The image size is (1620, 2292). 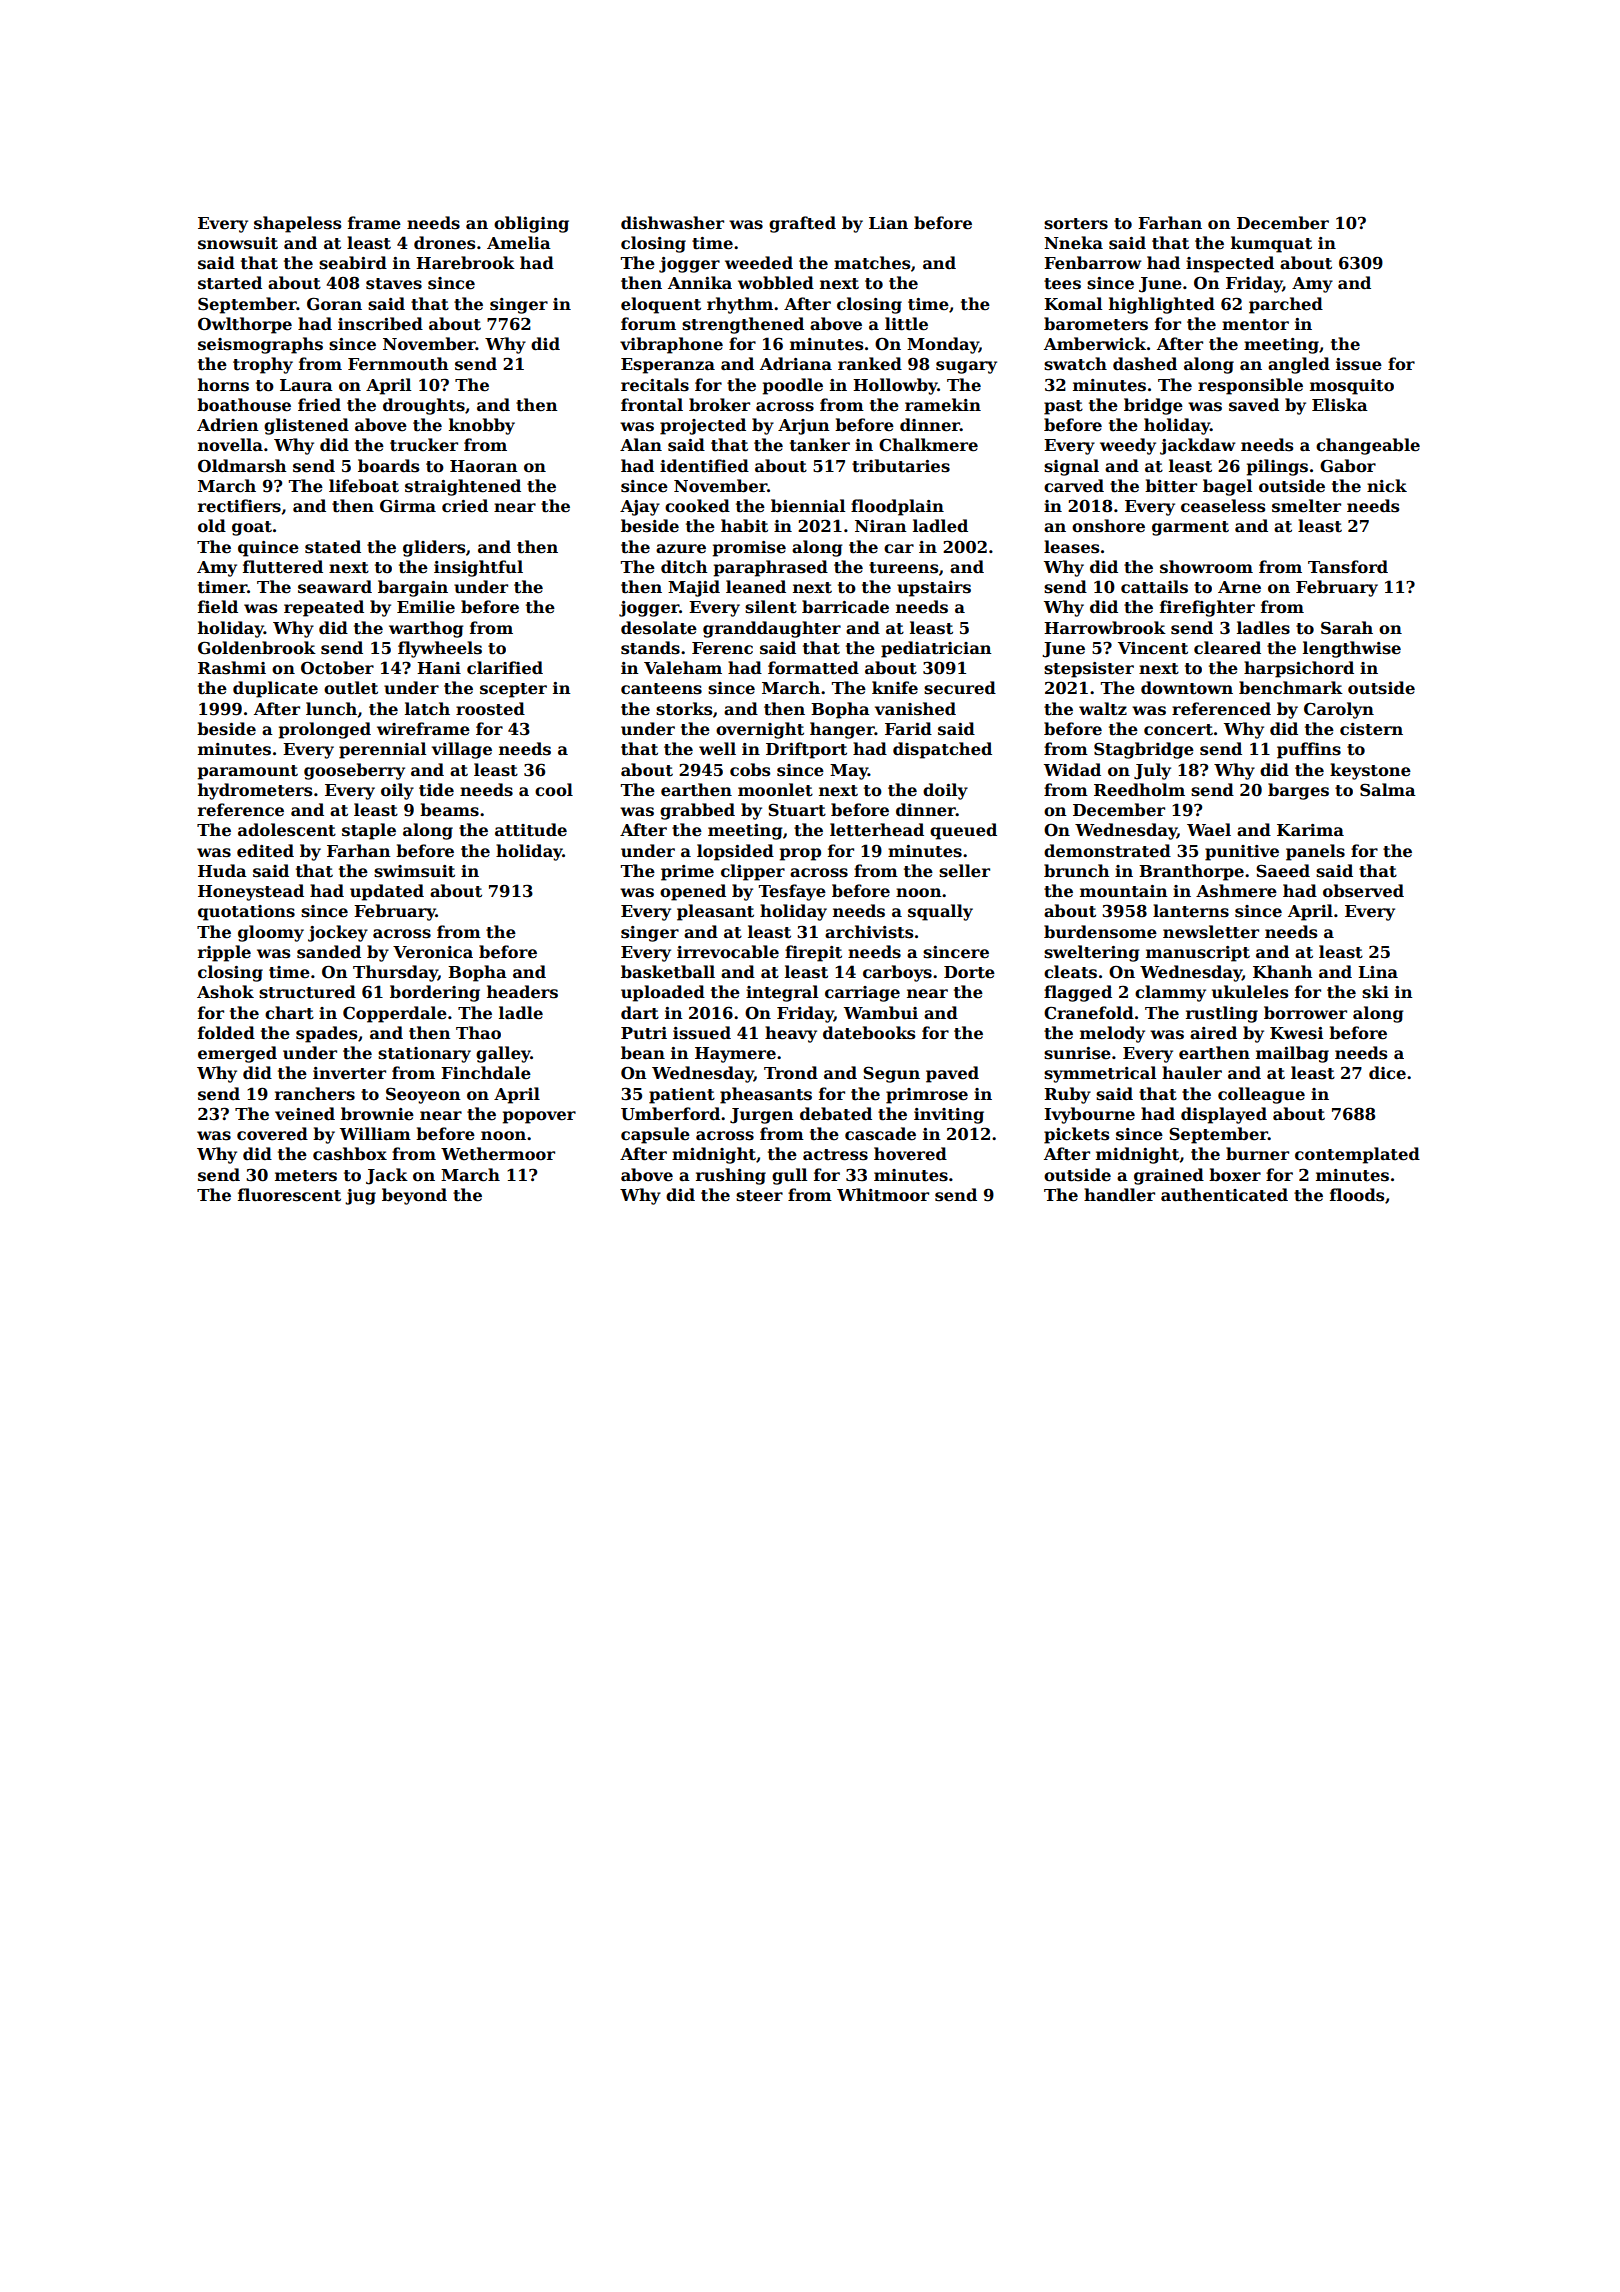 I want to click on insightful, so click(x=478, y=568).
